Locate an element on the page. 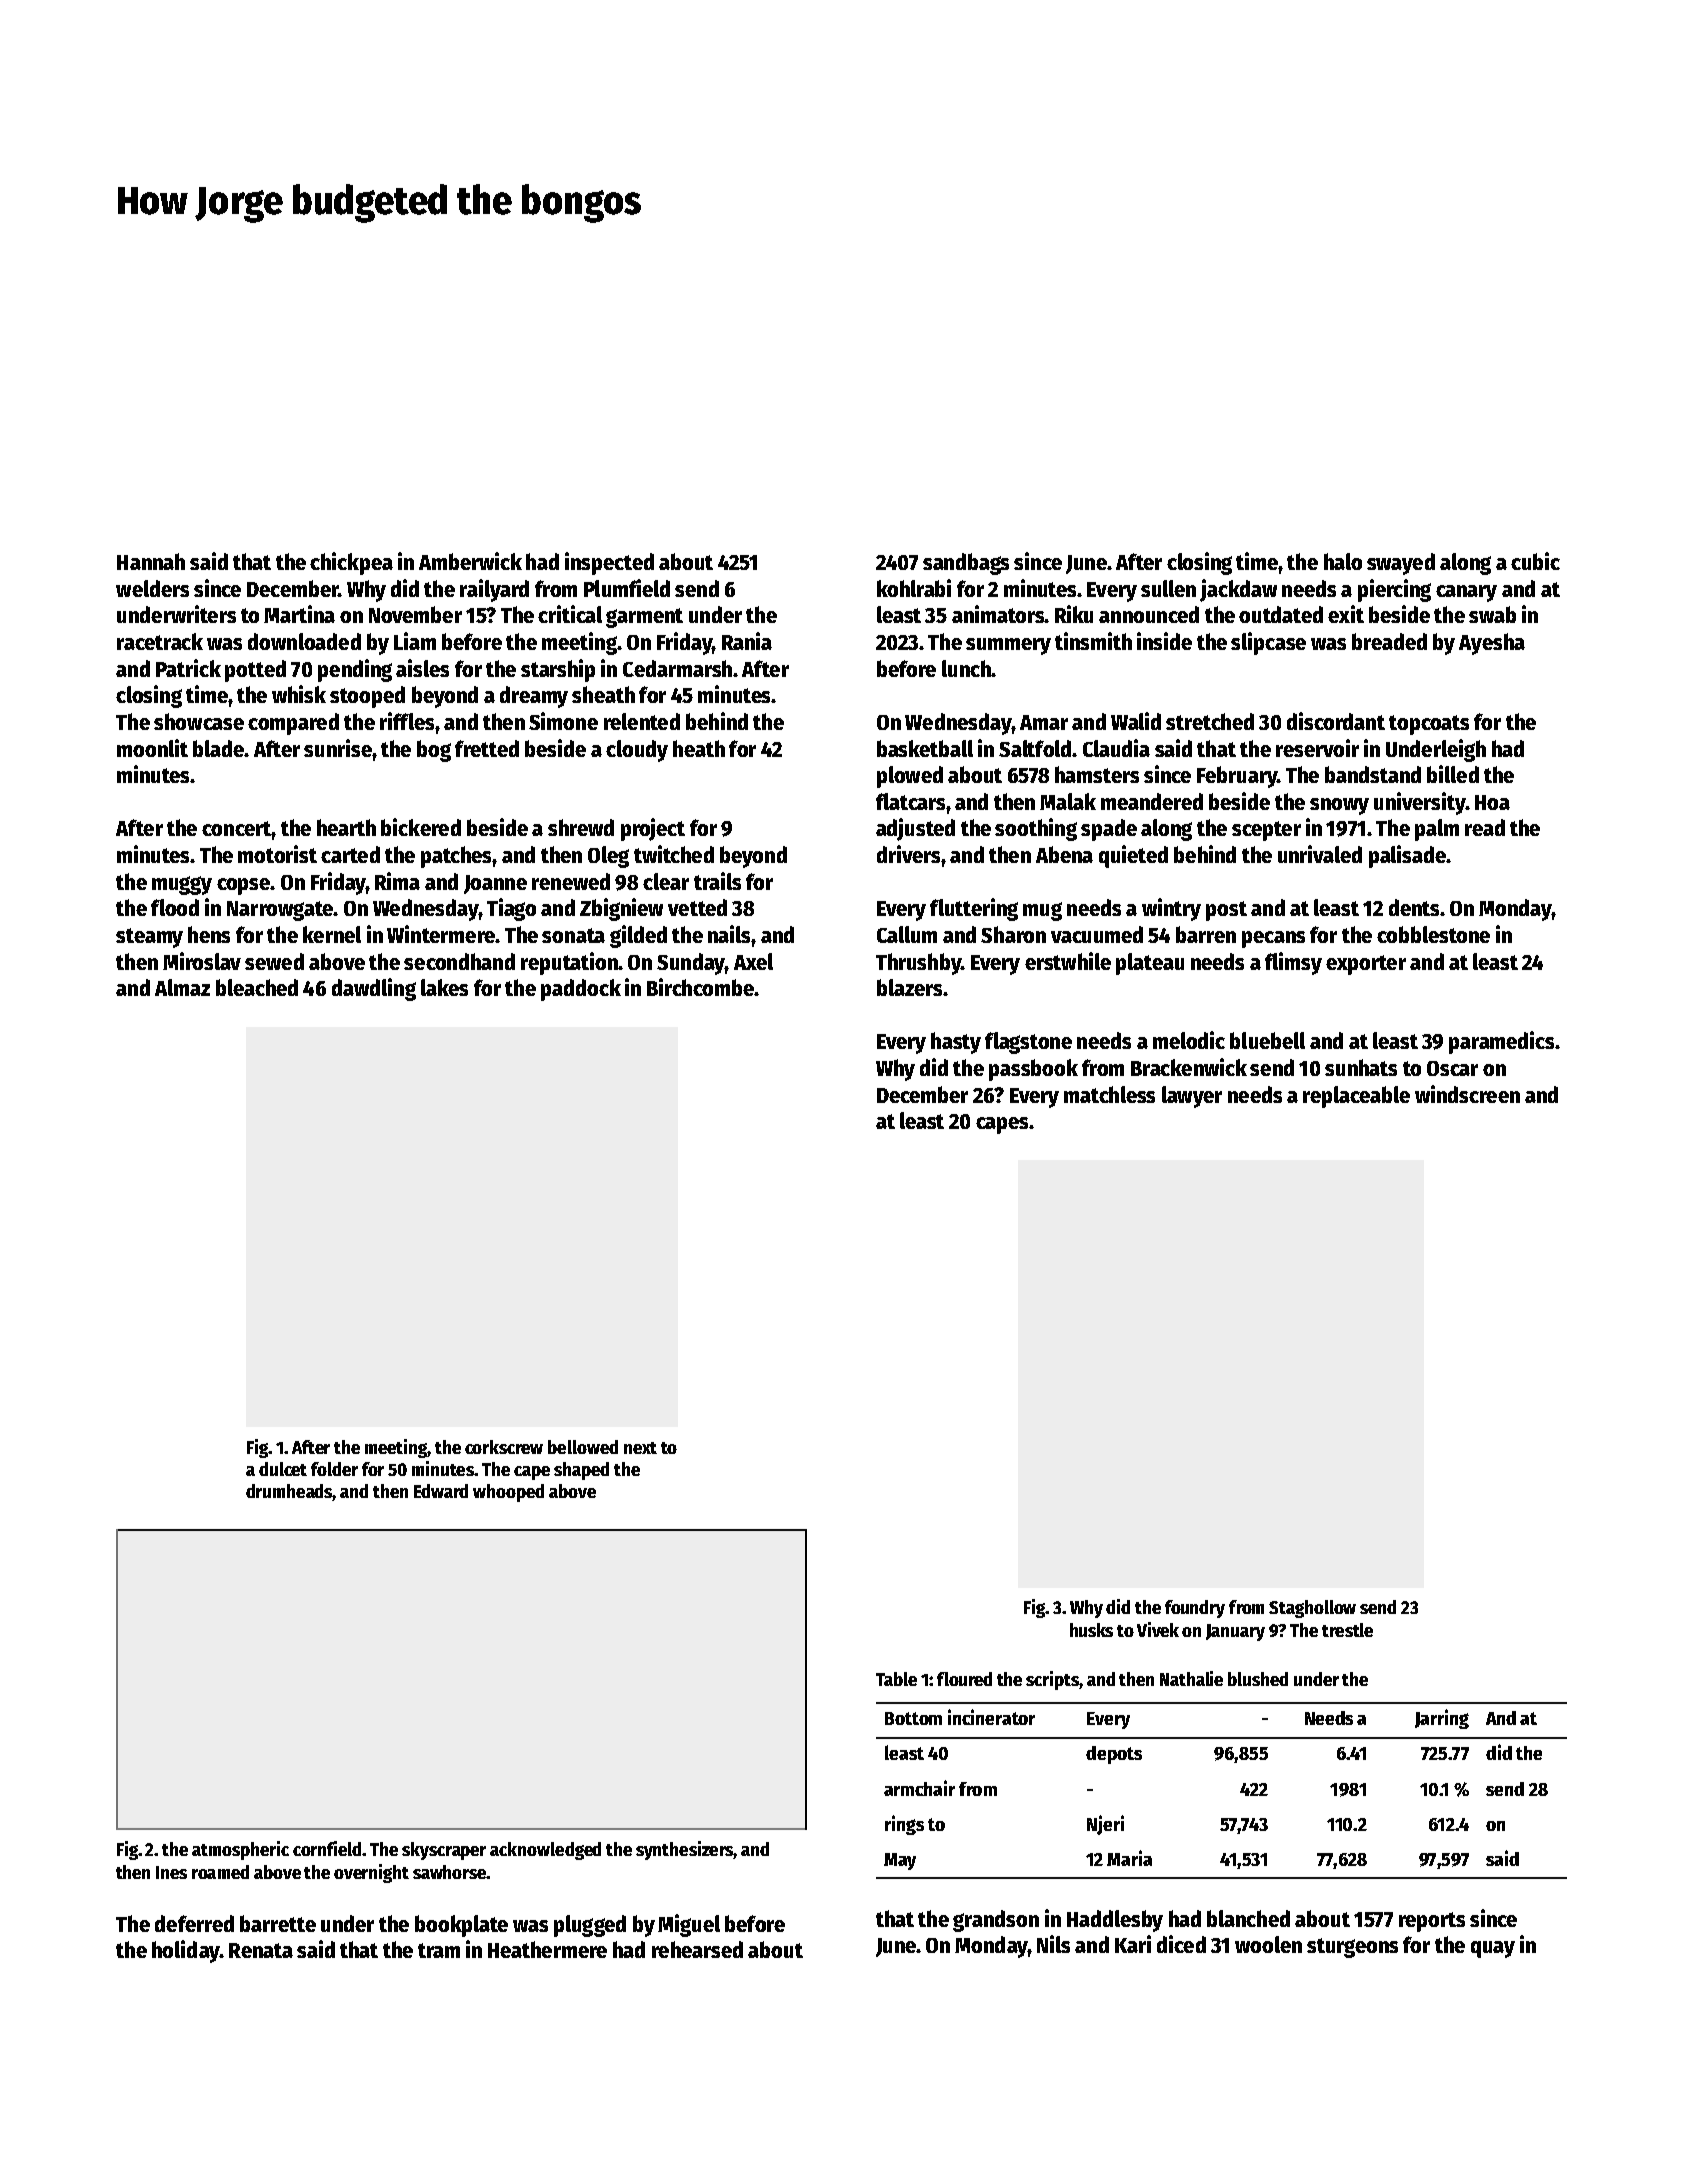 The width and height of the document is (1683, 2178). cubic is located at coordinates (1535, 561).
